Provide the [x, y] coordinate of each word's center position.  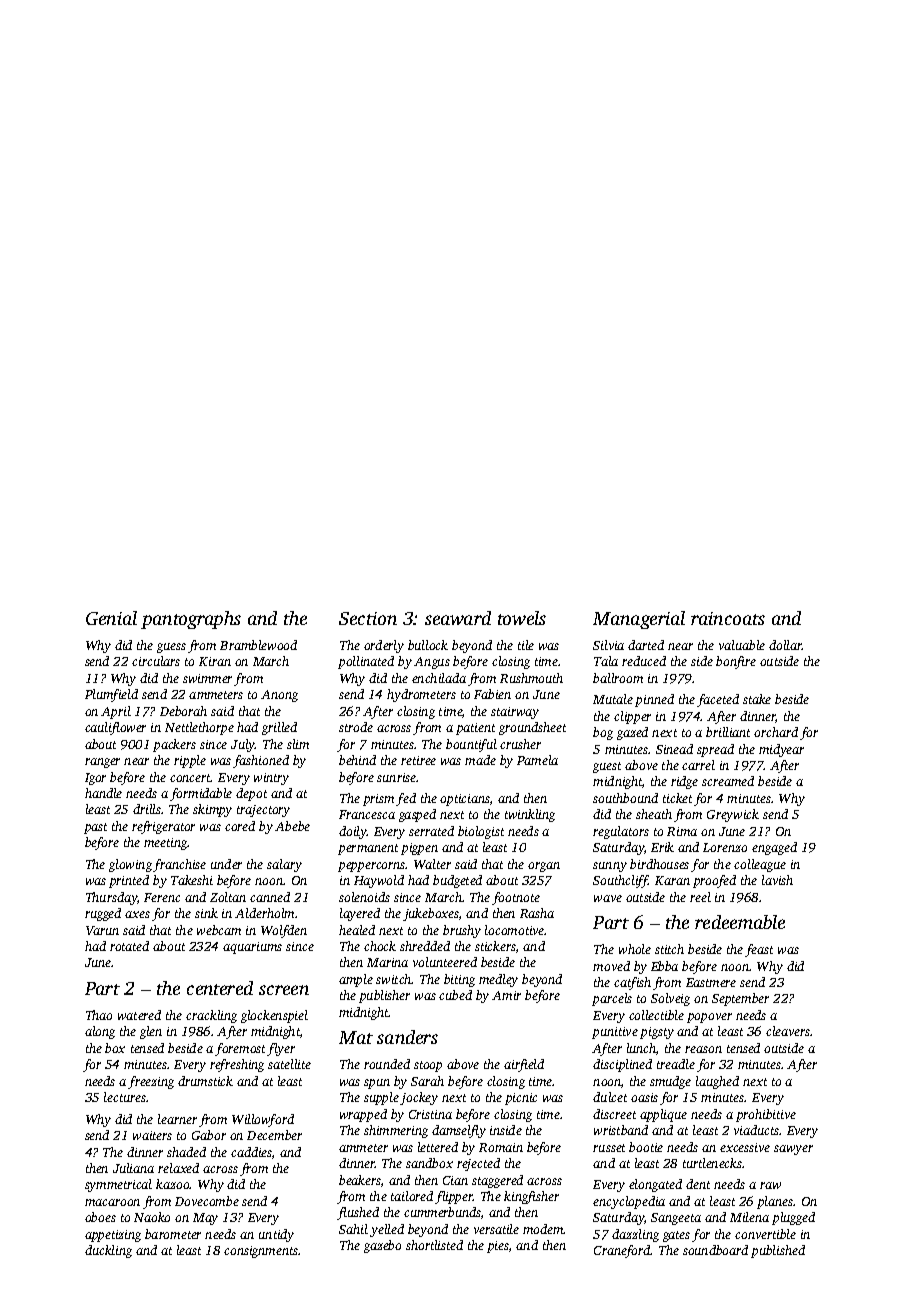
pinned [654, 700]
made [480, 760]
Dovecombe [207, 1201]
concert [190, 778]
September [740, 999]
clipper [632, 717]
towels [522, 618]
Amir [506, 995]
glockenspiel [274, 1016]
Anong [279, 696]
